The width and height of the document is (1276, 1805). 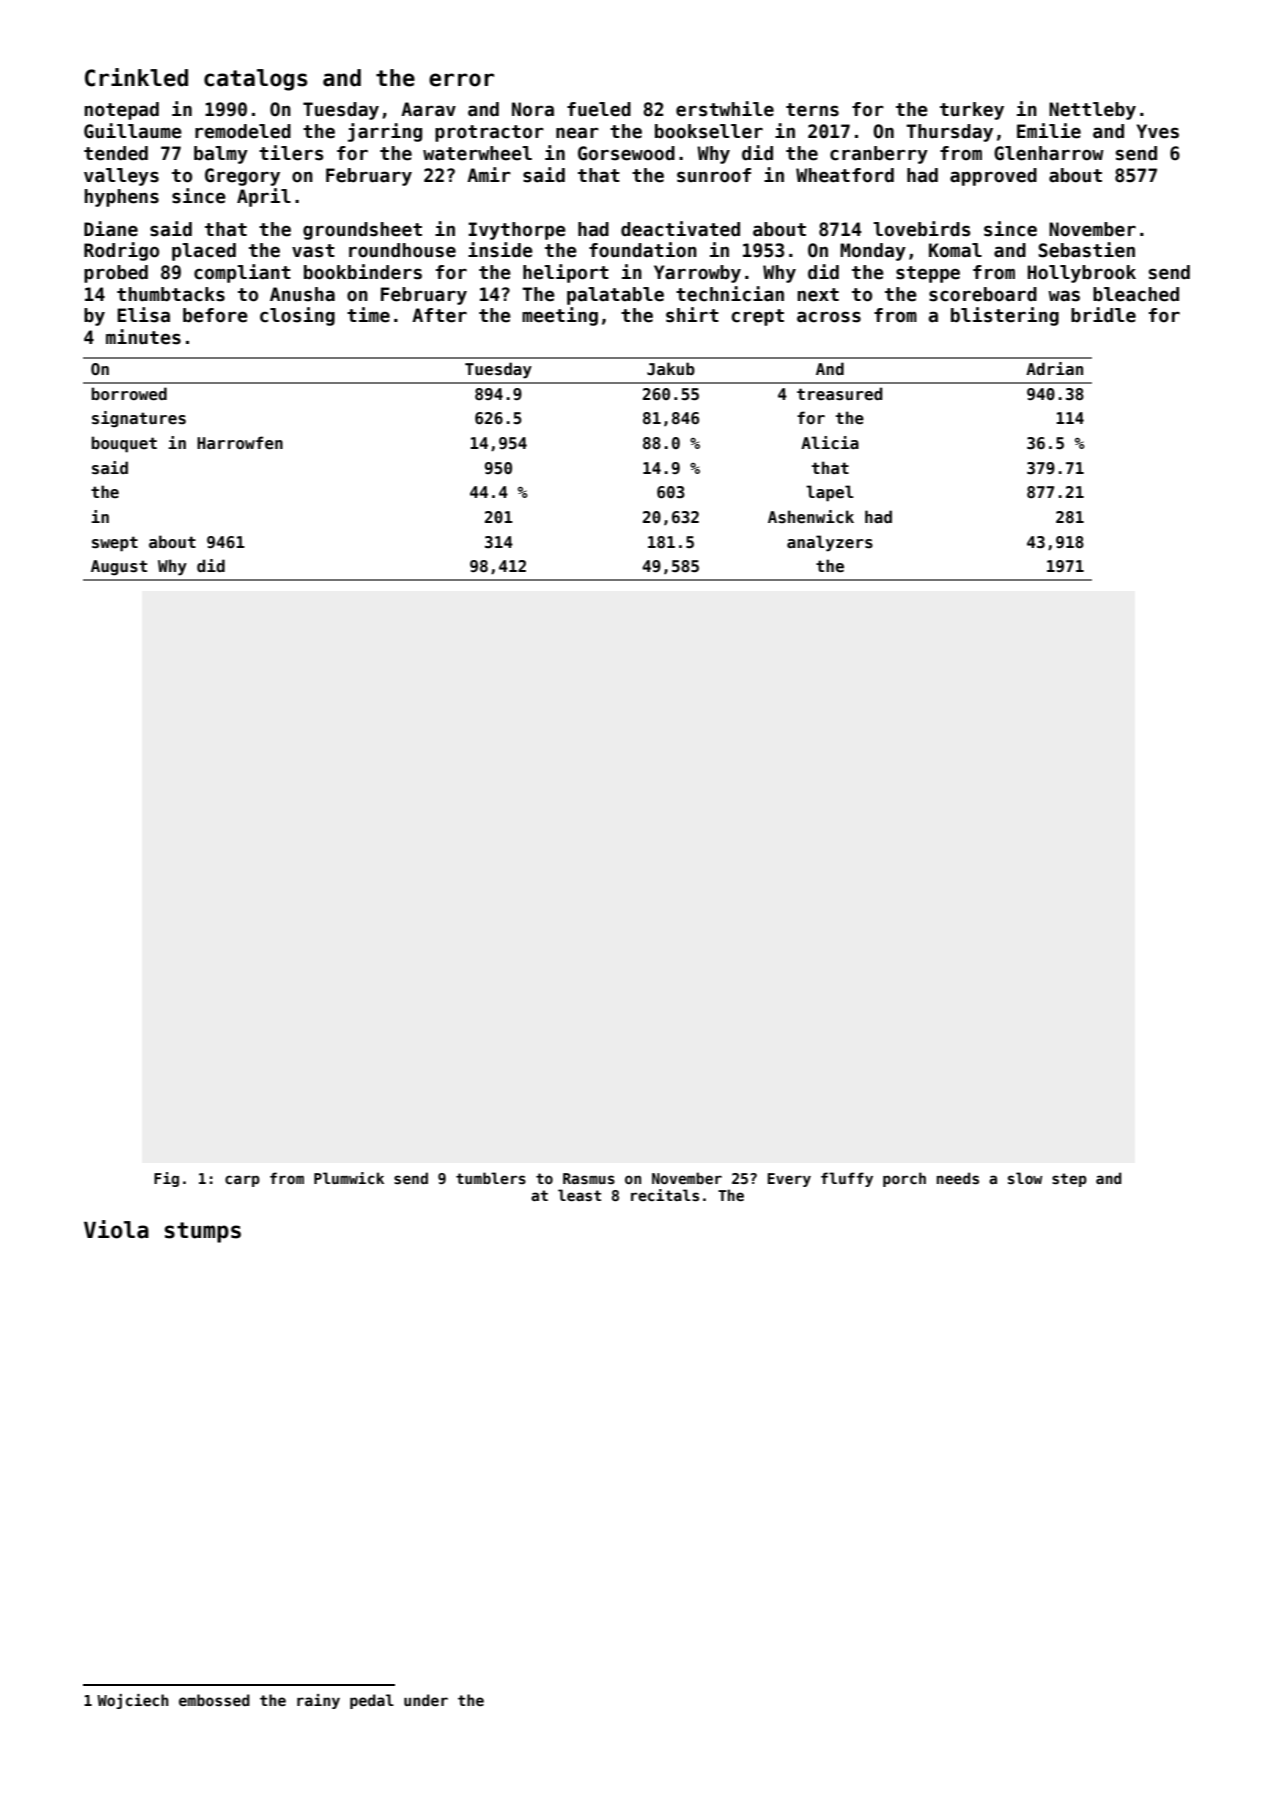 What do you see at coordinates (372, 1701) in the document?
I see `pedal` at bounding box center [372, 1701].
